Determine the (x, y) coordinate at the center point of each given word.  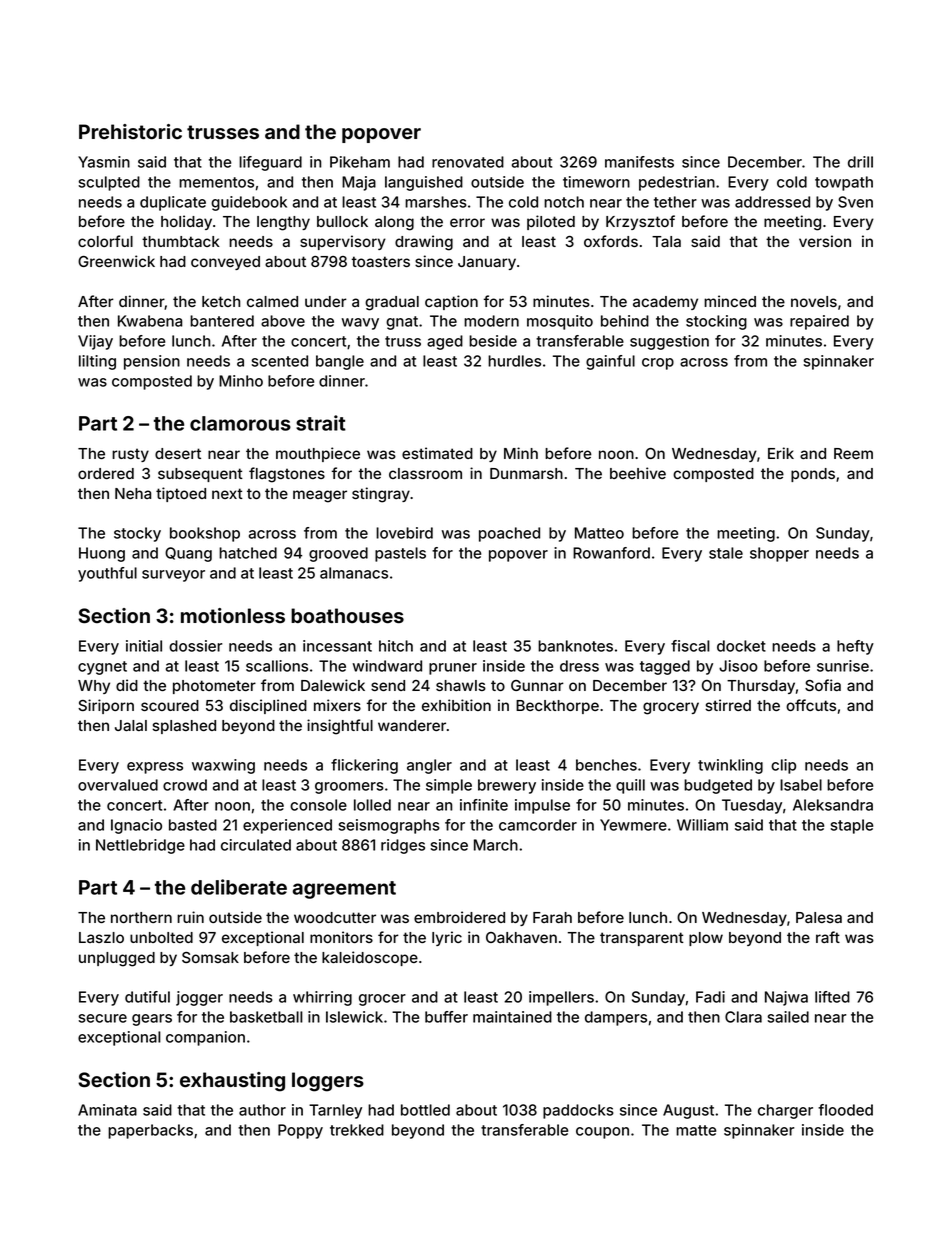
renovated (468, 162)
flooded (845, 1110)
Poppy (300, 1131)
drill (860, 162)
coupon (602, 1133)
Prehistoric (130, 131)
